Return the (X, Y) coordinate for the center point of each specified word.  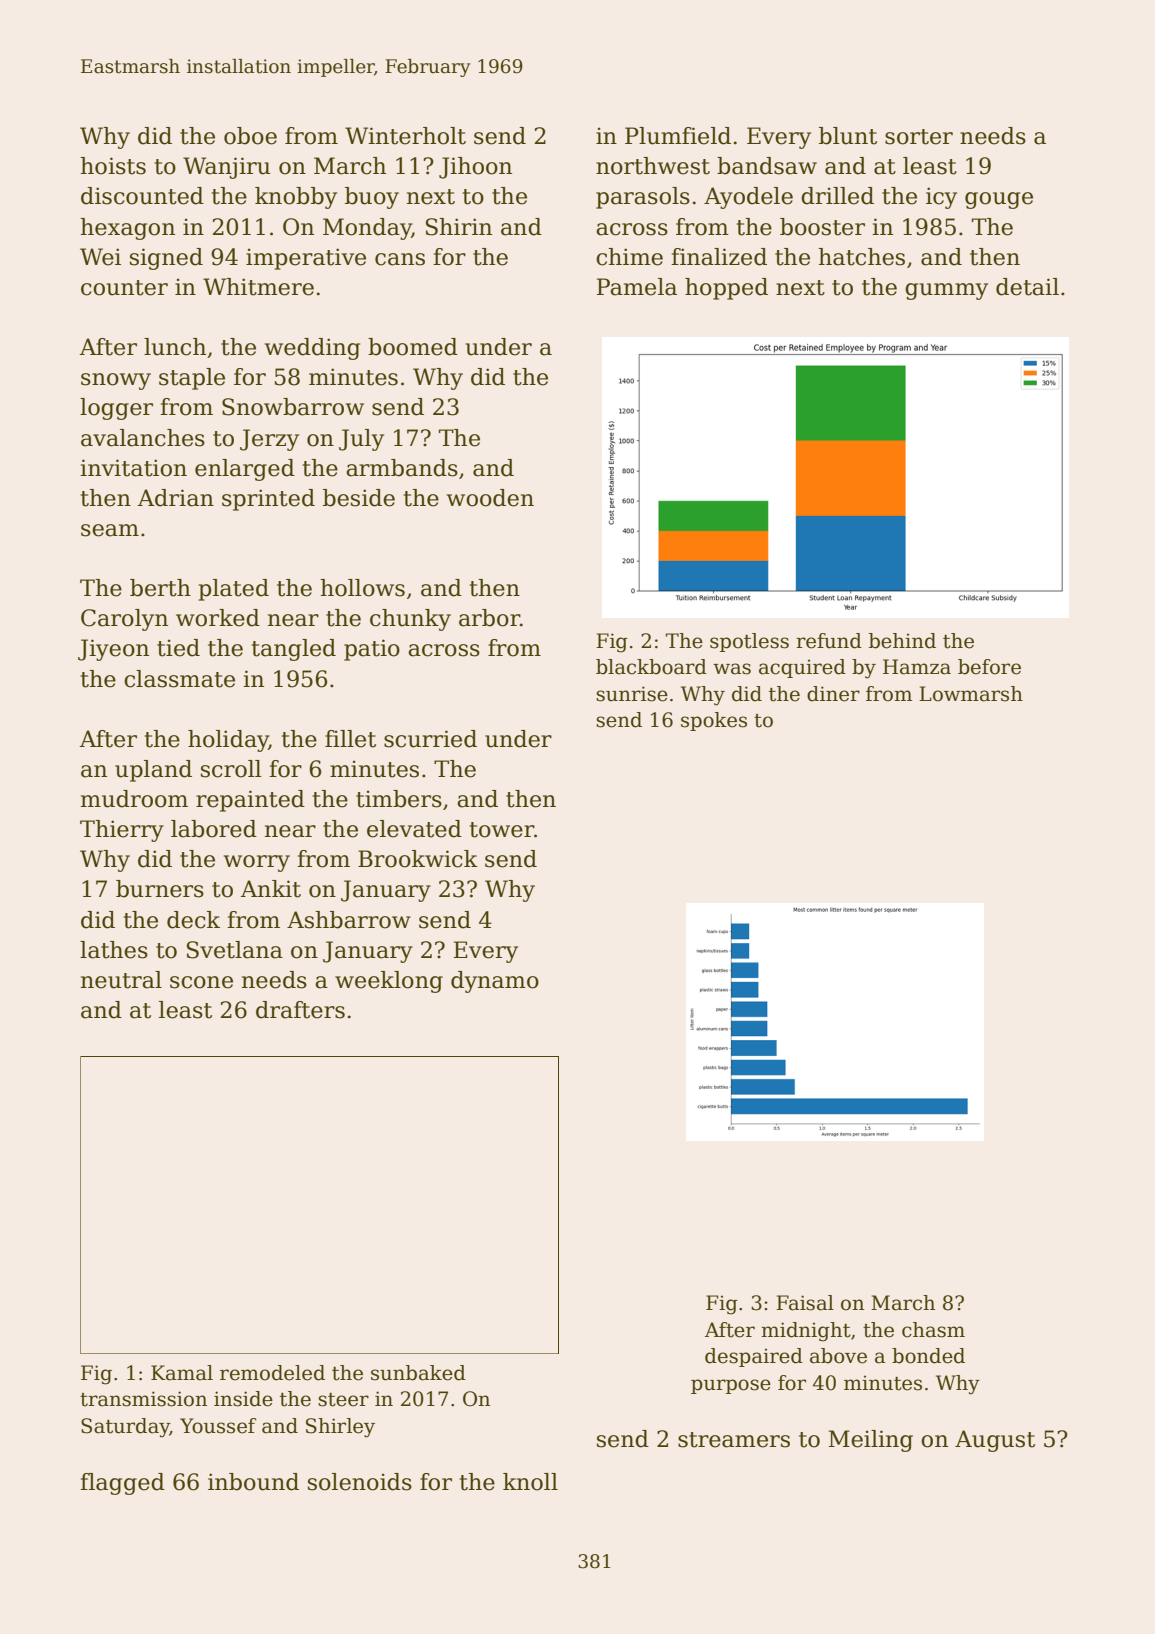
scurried (430, 739)
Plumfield (678, 136)
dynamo (495, 982)
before (989, 667)
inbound (253, 1482)
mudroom (134, 799)
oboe (250, 136)
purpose (731, 1386)
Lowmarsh (971, 694)
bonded (928, 1356)
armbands (402, 468)
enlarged (245, 470)
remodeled (272, 1373)
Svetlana (235, 950)
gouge (999, 200)
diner (833, 694)
